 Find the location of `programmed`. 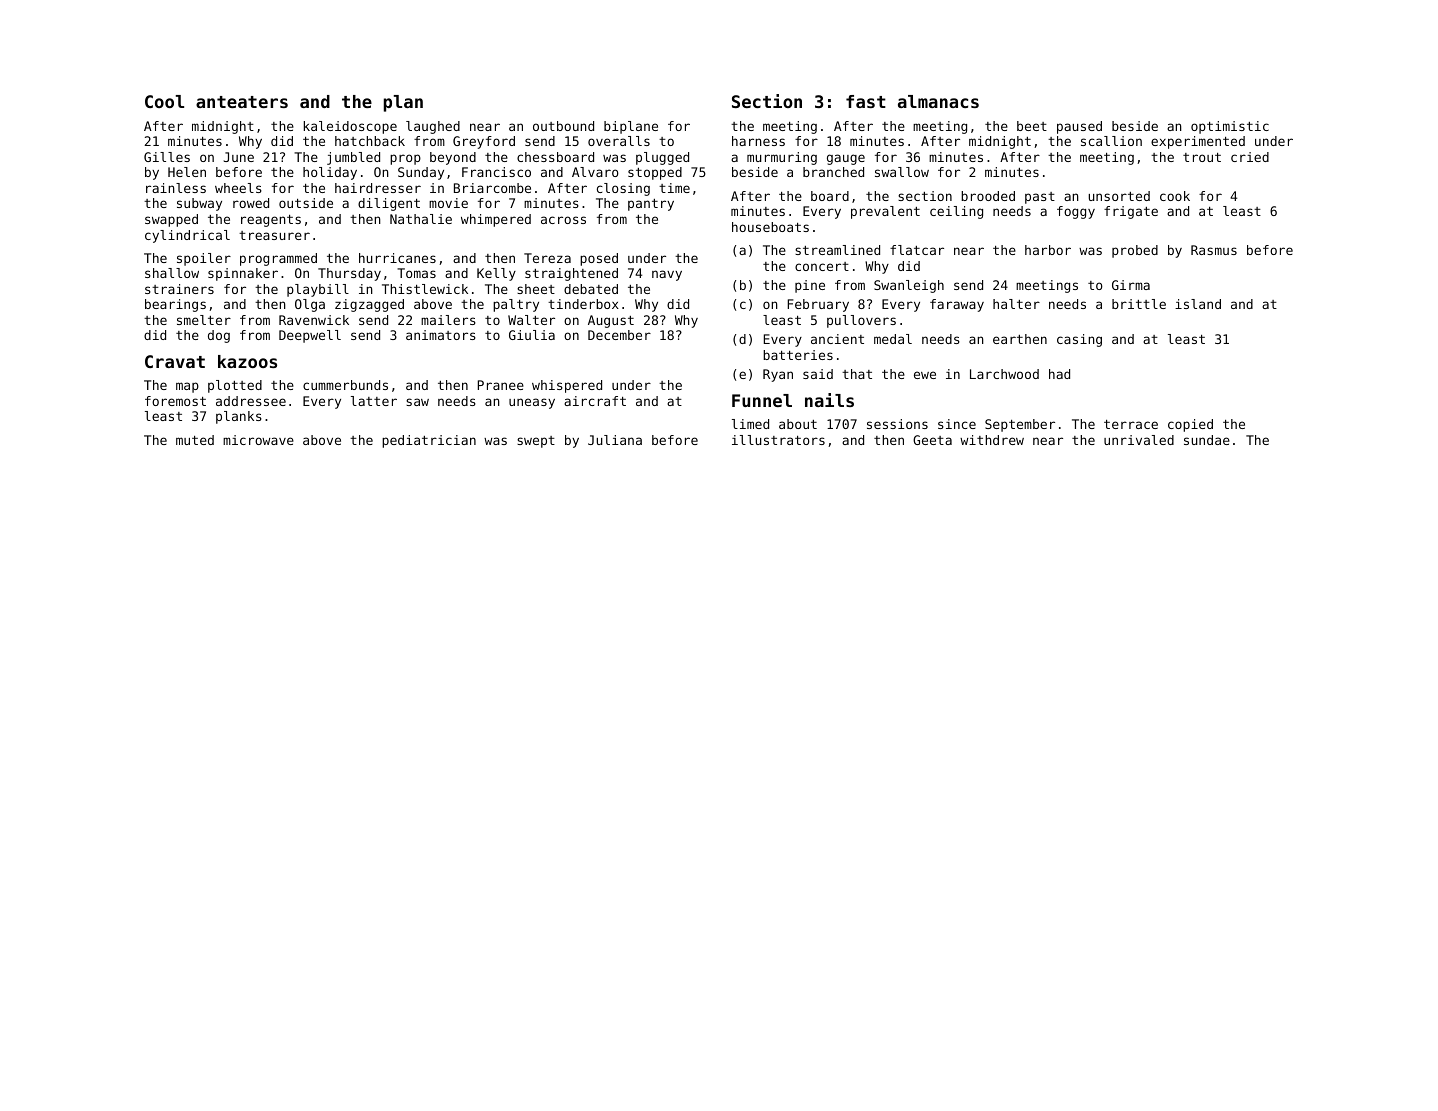

programmed is located at coordinates (278, 259).
